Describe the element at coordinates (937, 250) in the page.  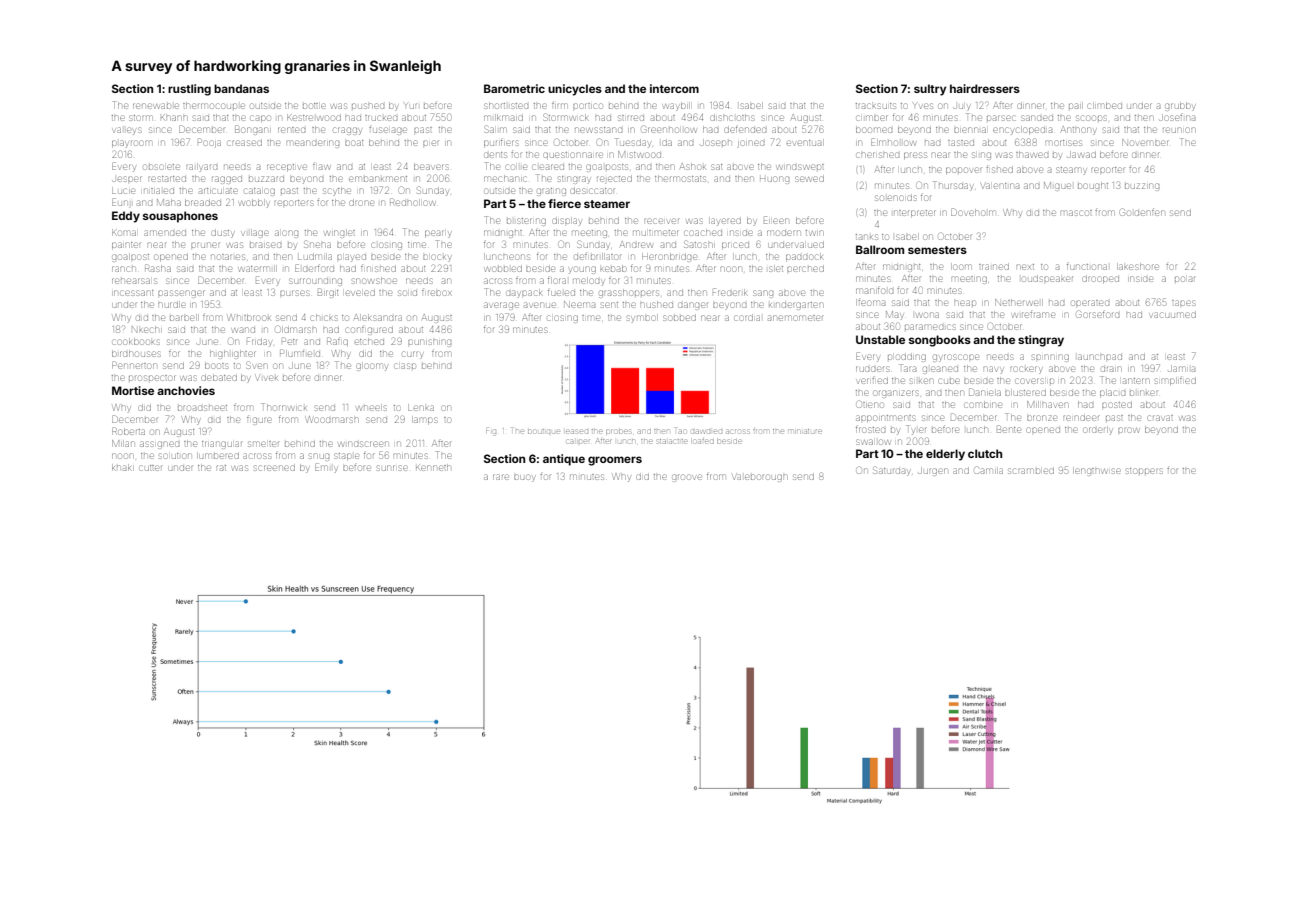
I see `semesters` at that location.
